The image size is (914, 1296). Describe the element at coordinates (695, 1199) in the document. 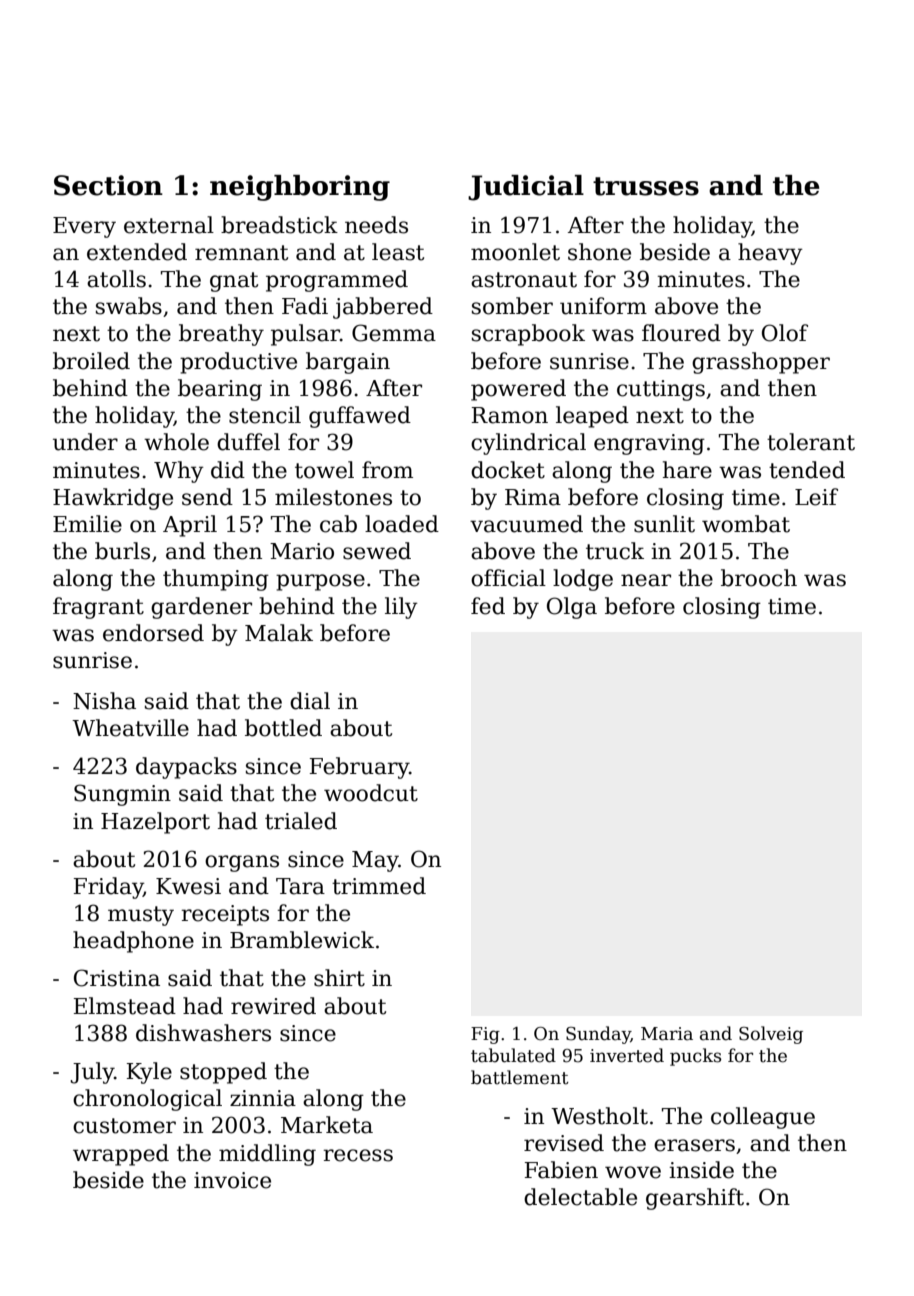

I see `gearshift` at that location.
